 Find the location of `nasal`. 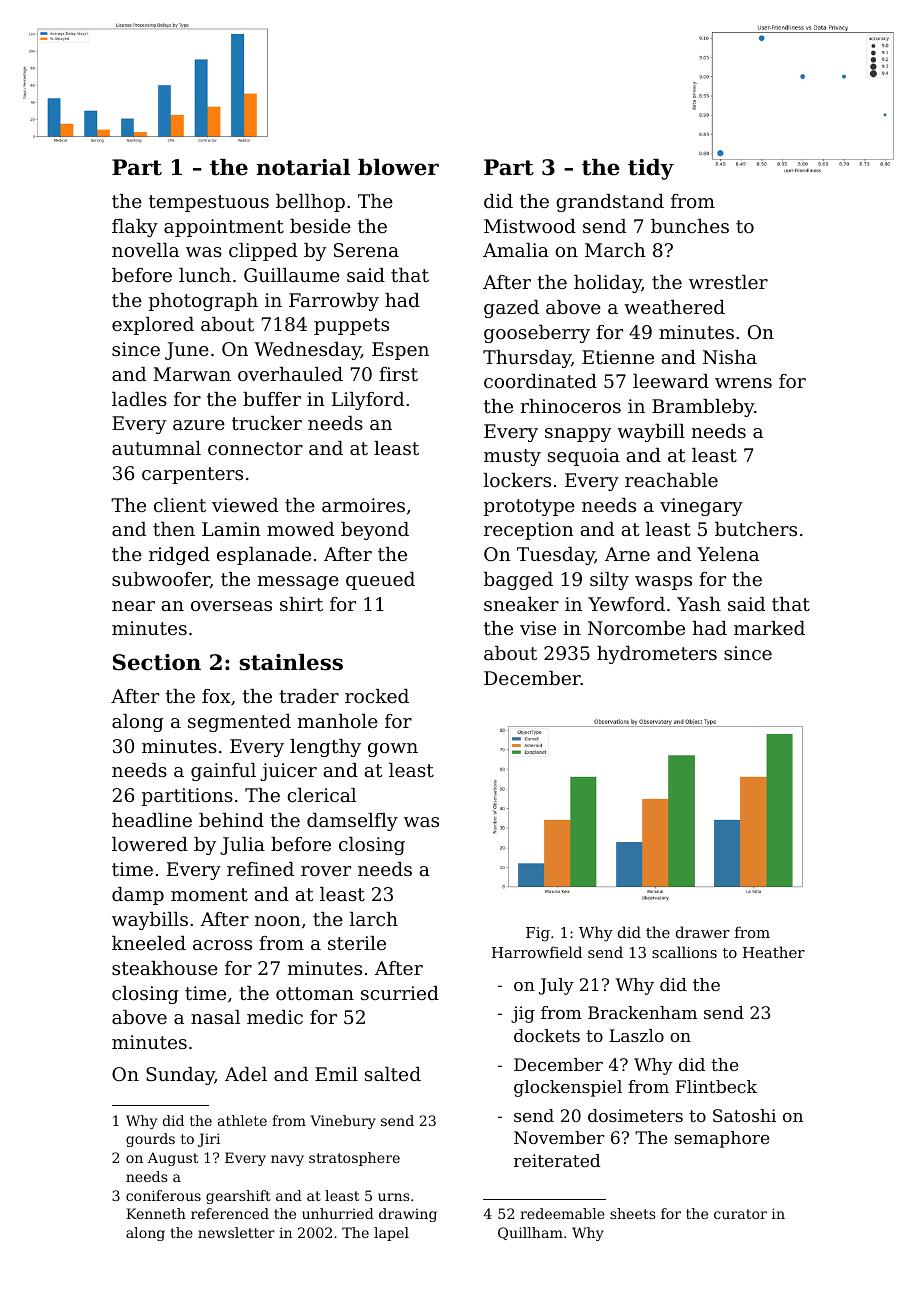

nasal is located at coordinates (215, 1017).
